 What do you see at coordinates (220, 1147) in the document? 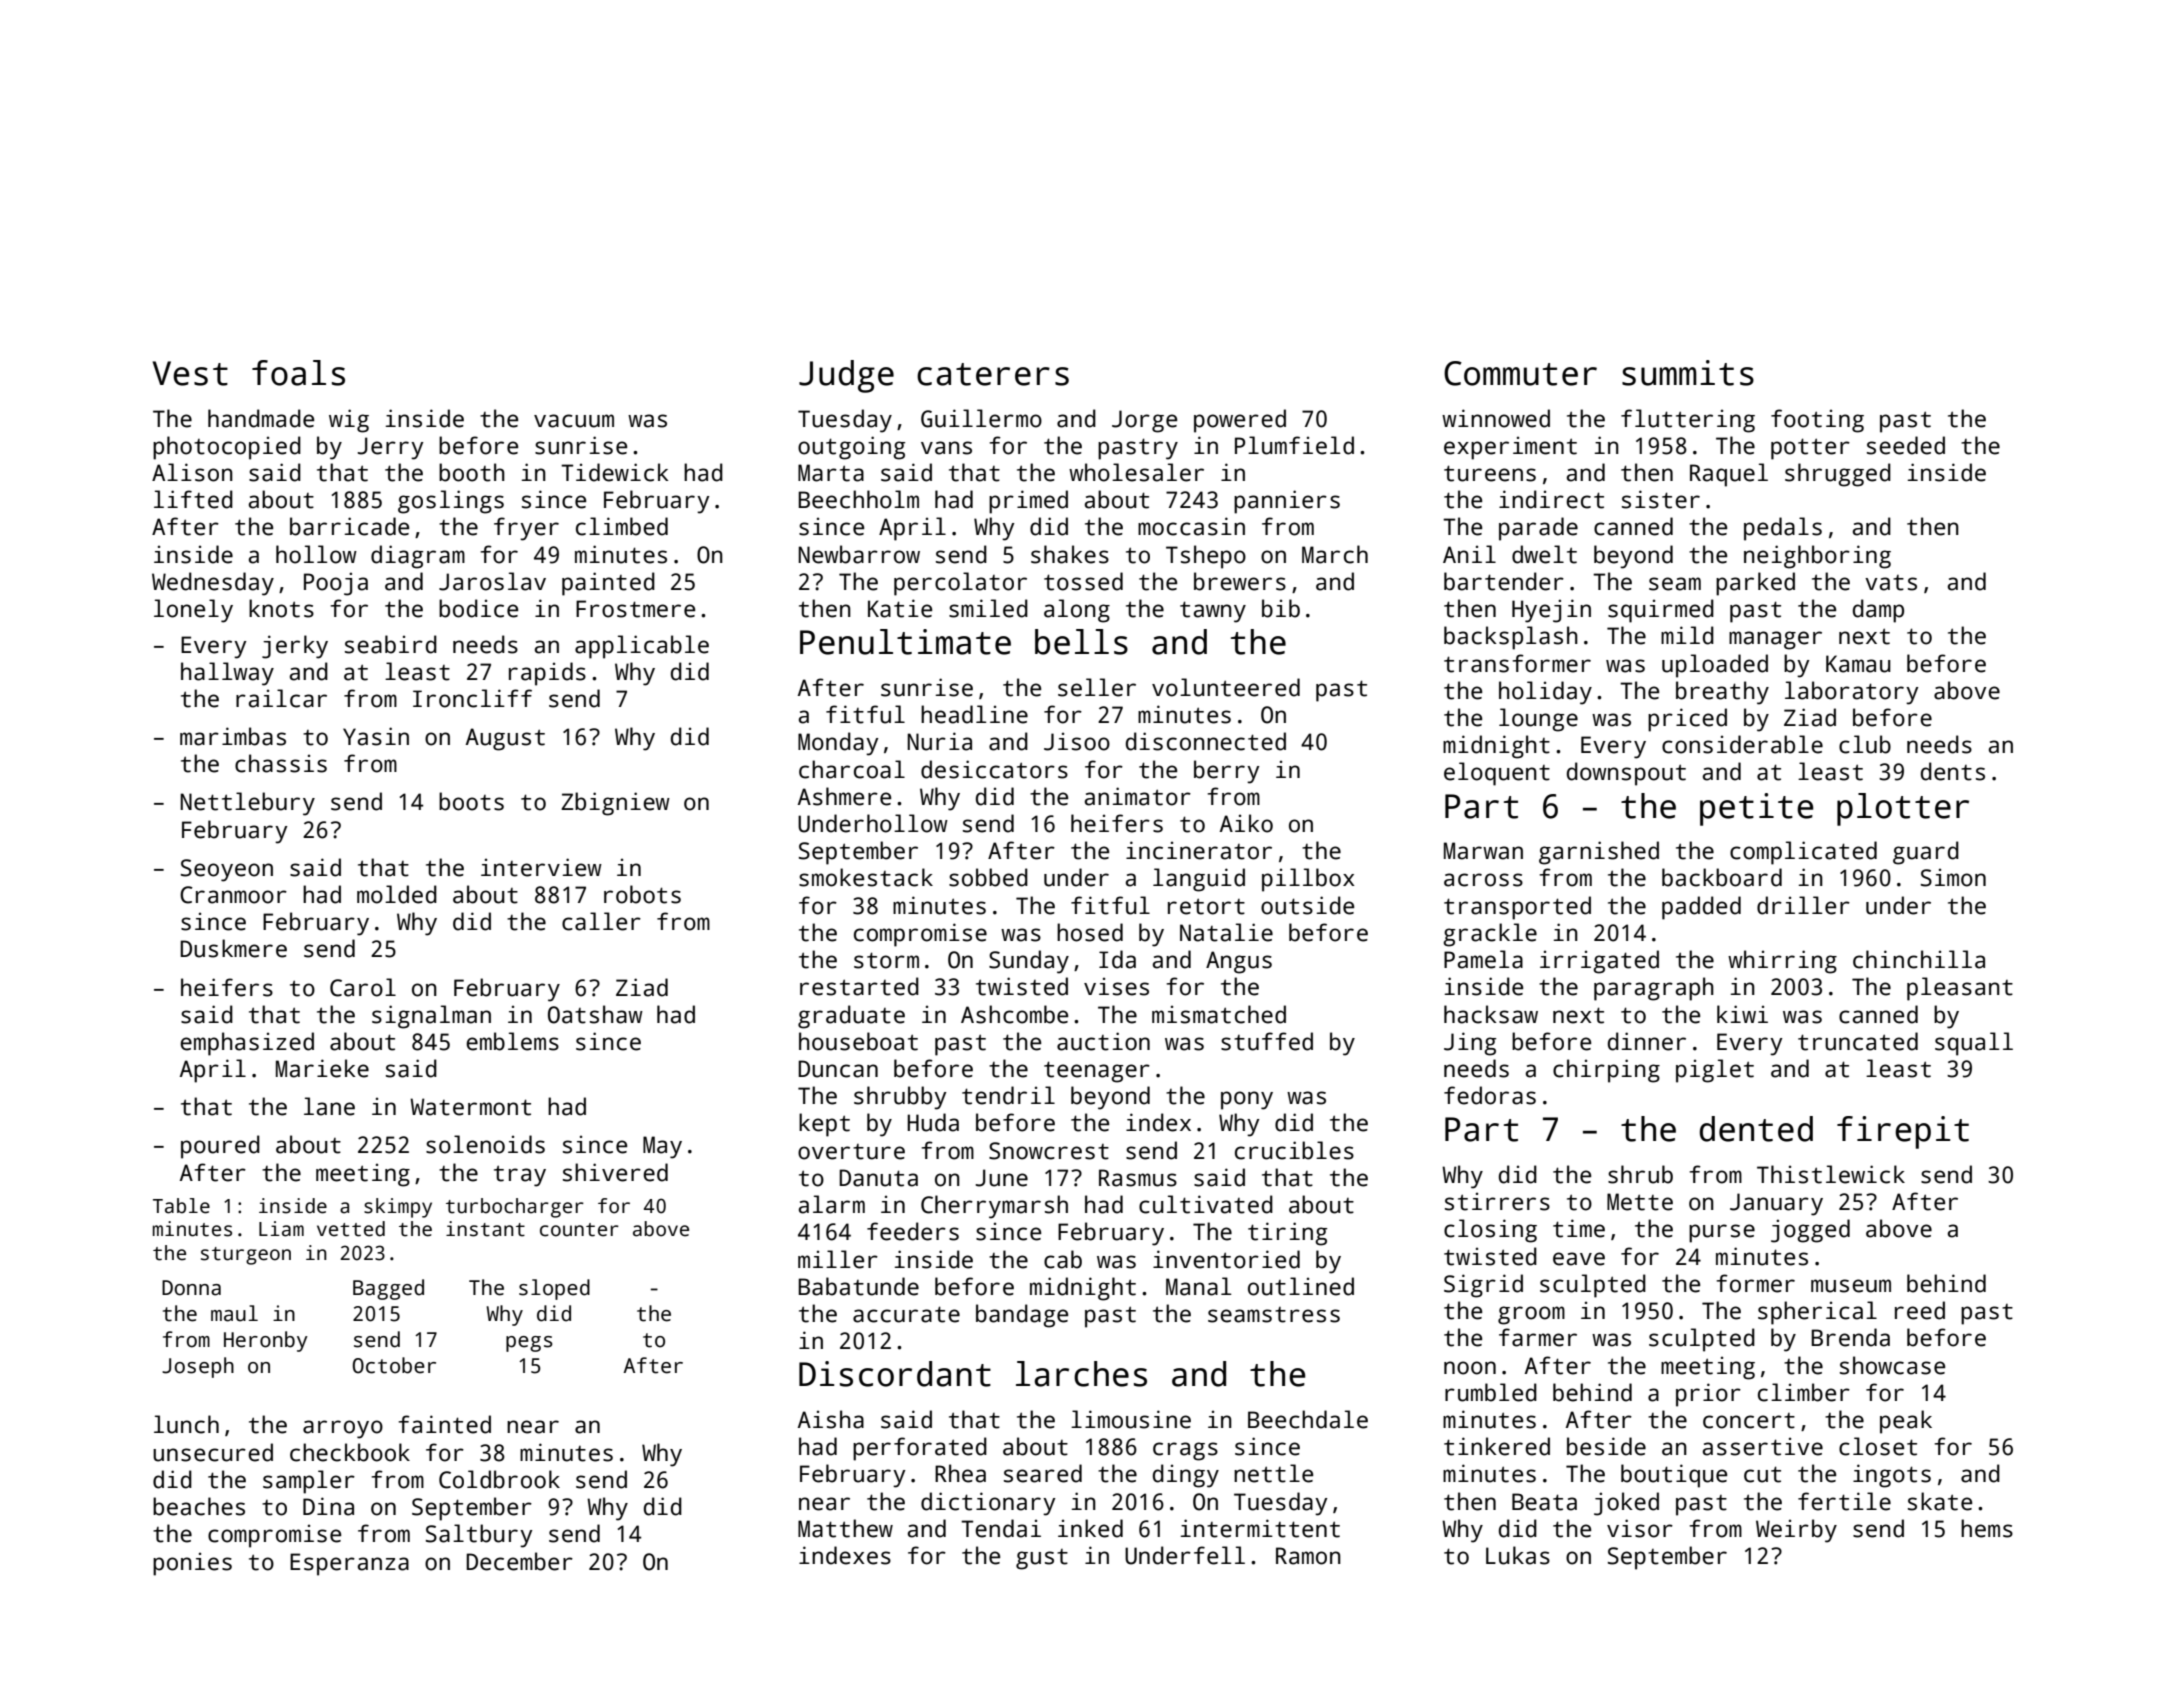
I see `poured` at bounding box center [220, 1147].
